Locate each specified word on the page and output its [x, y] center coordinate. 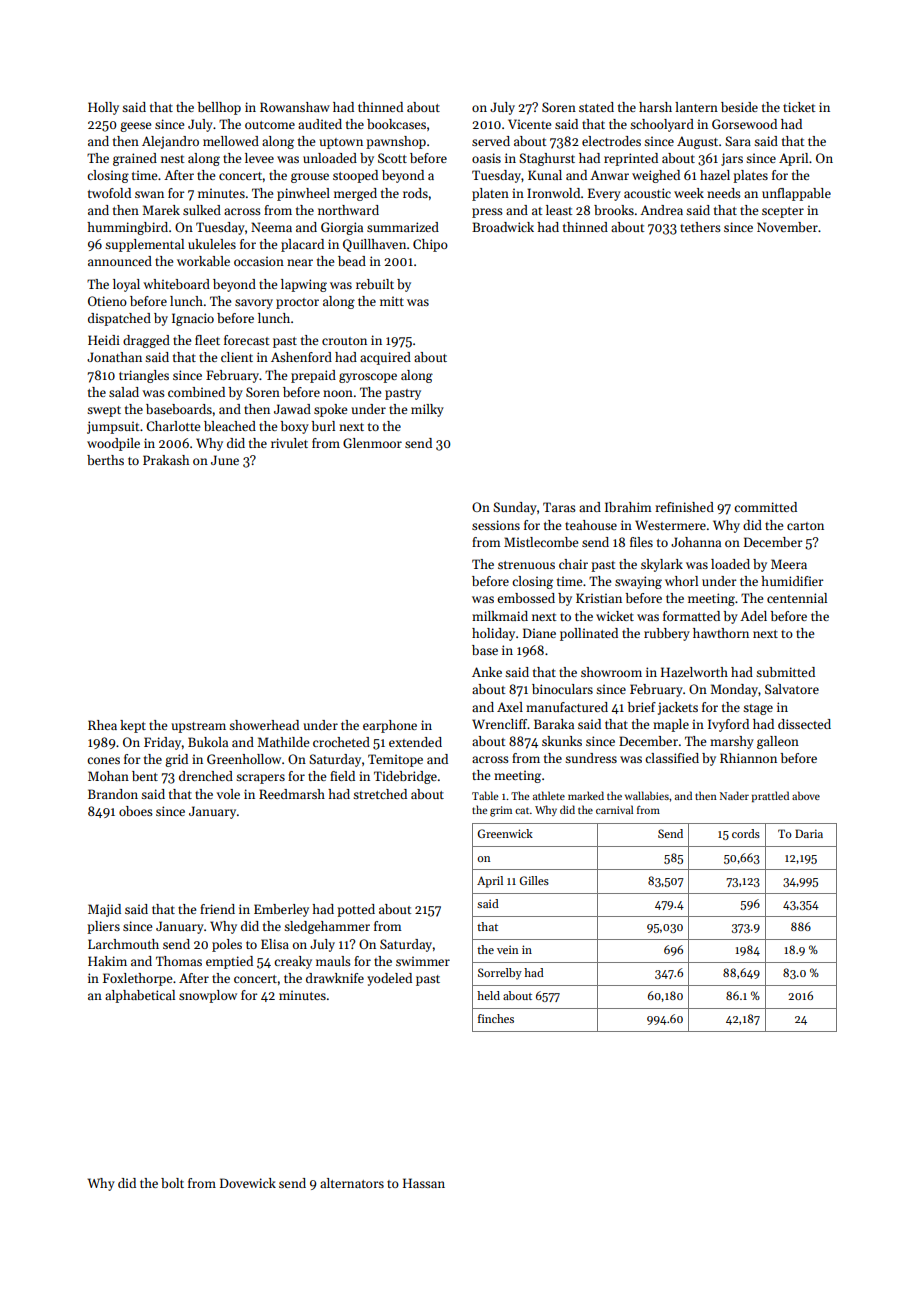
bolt [172, 1183]
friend [217, 909]
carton [805, 526]
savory [254, 304]
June [225, 460]
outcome [270, 125]
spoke [330, 410]
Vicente [529, 124]
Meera [789, 564]
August [697, 142]
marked [586, 795]
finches [496, 1018]
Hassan [424, 1183]
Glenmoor [372, 443]
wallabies [647, 795]
